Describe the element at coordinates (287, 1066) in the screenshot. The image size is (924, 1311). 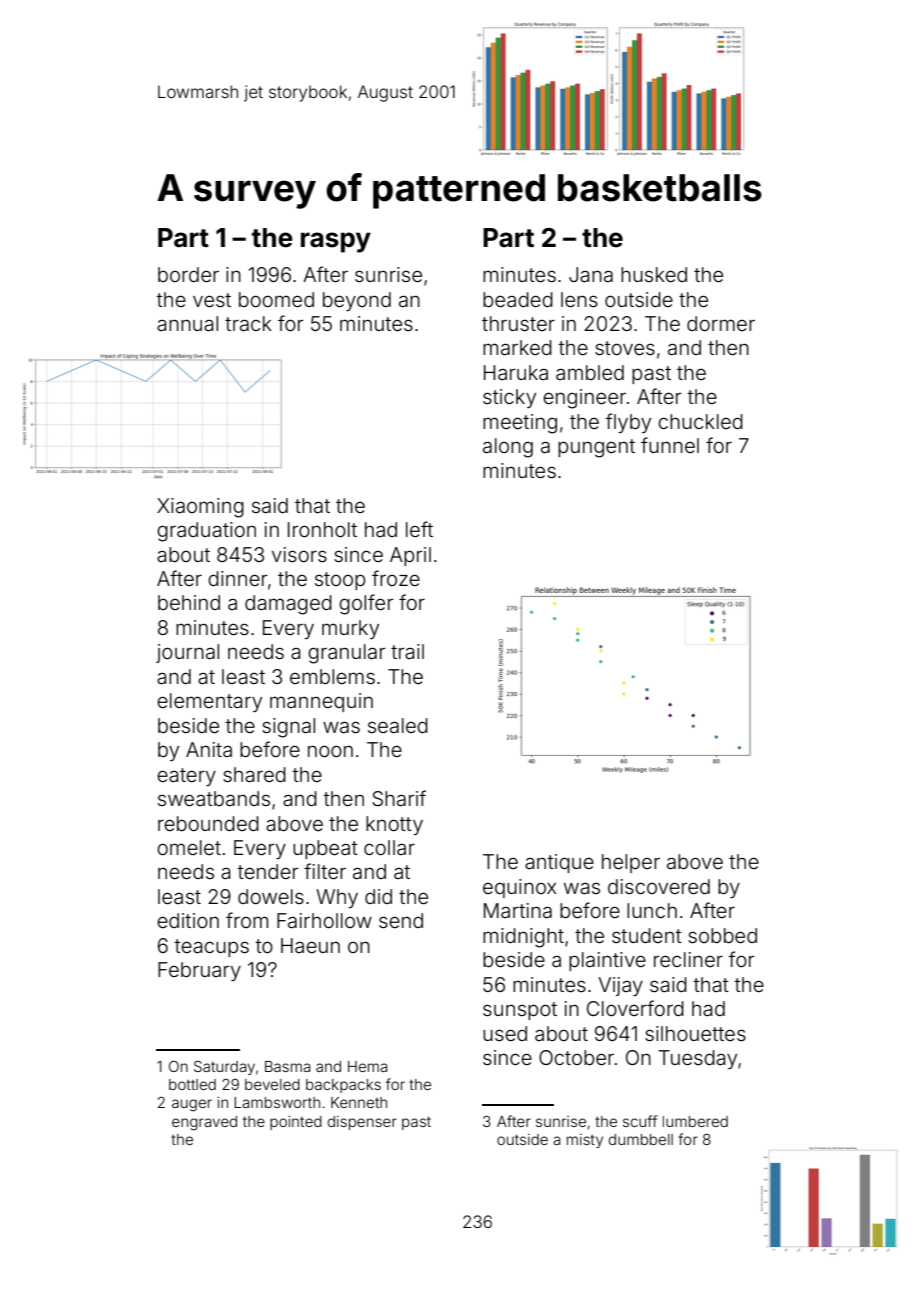
I see `Basma` at that location.
